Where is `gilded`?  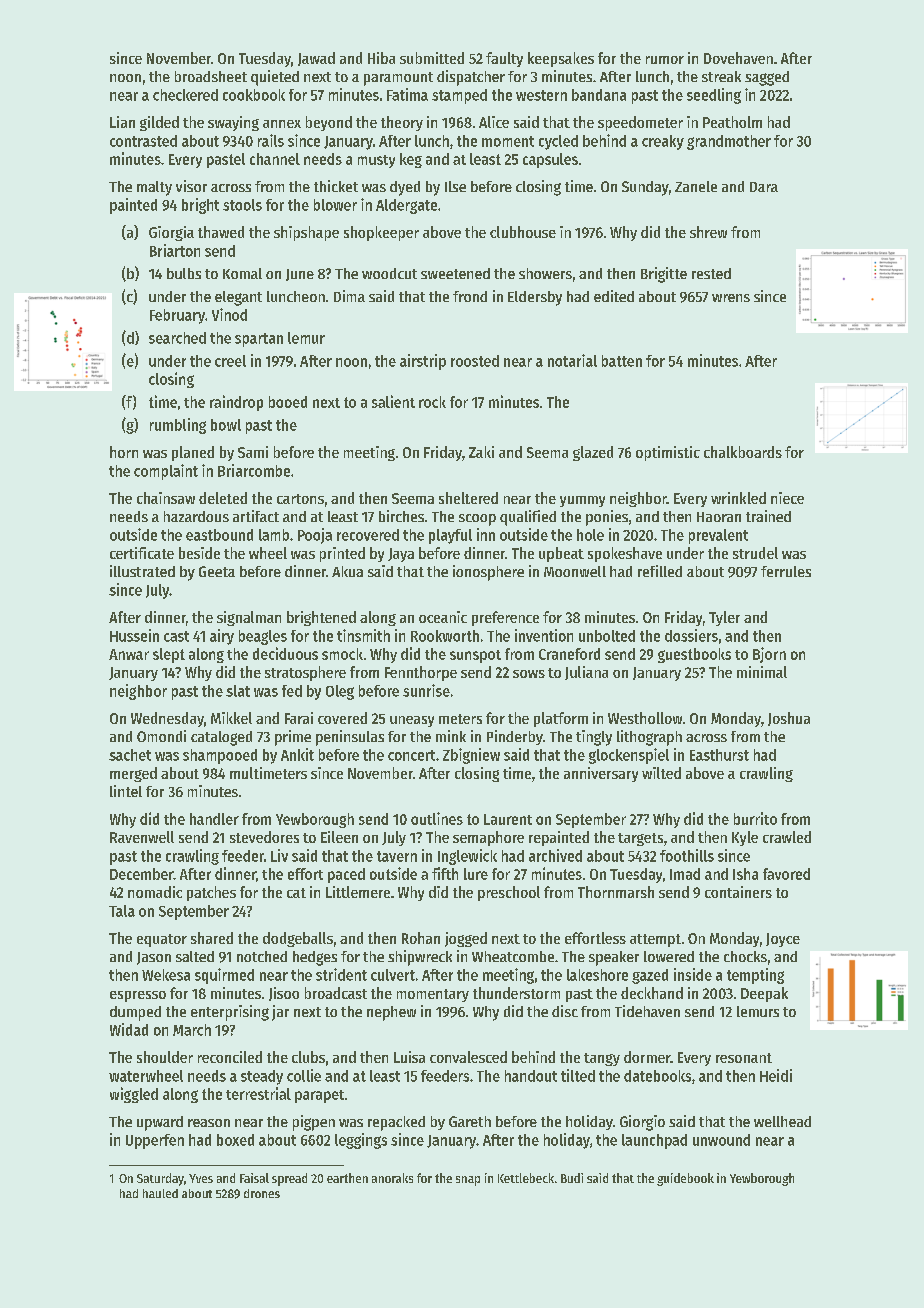
gilded is located at coordinates (159, 123).
